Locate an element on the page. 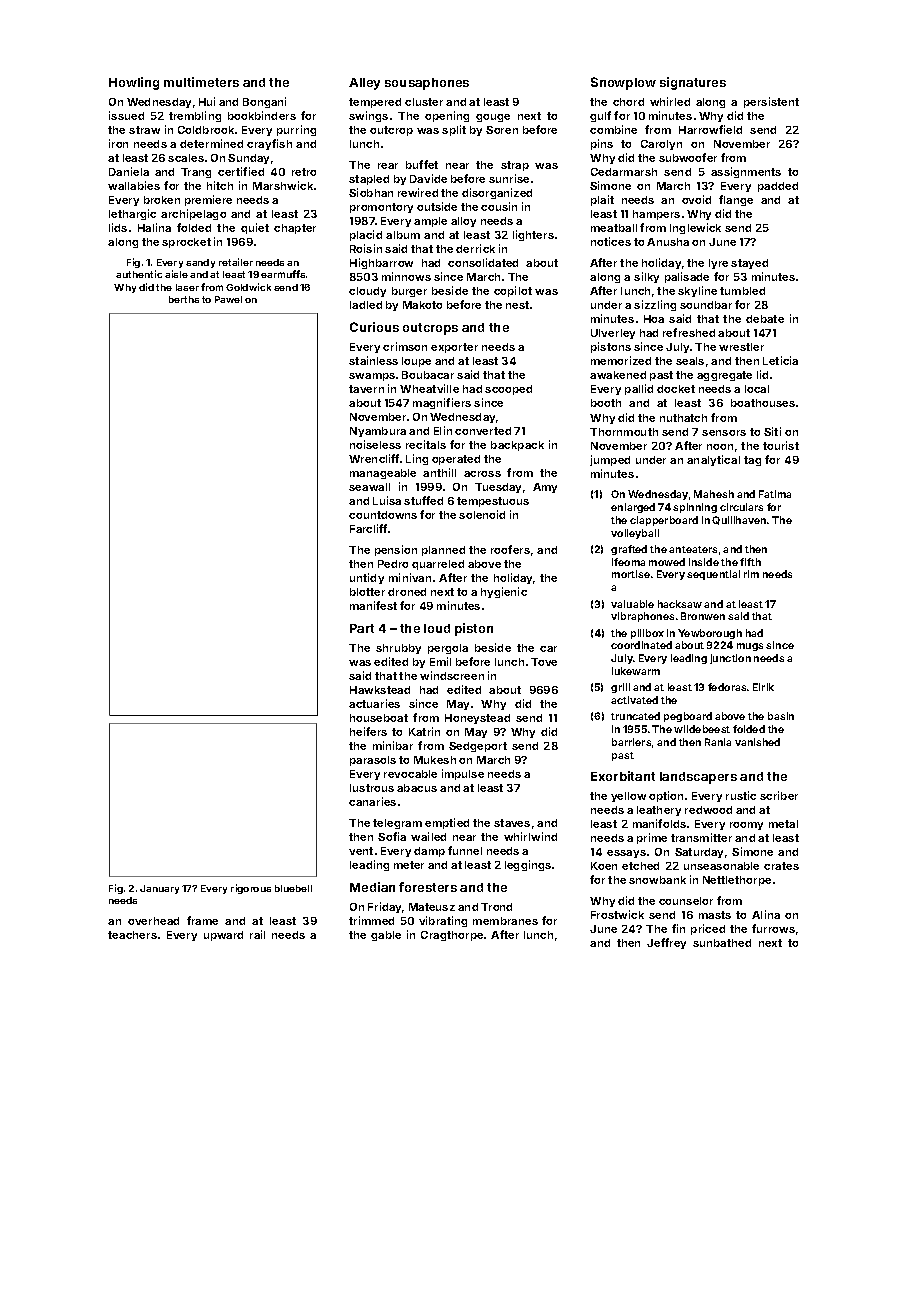 The width and height of the document is (908, 1316). Wrencliff is located at coordinates (374, 458).
